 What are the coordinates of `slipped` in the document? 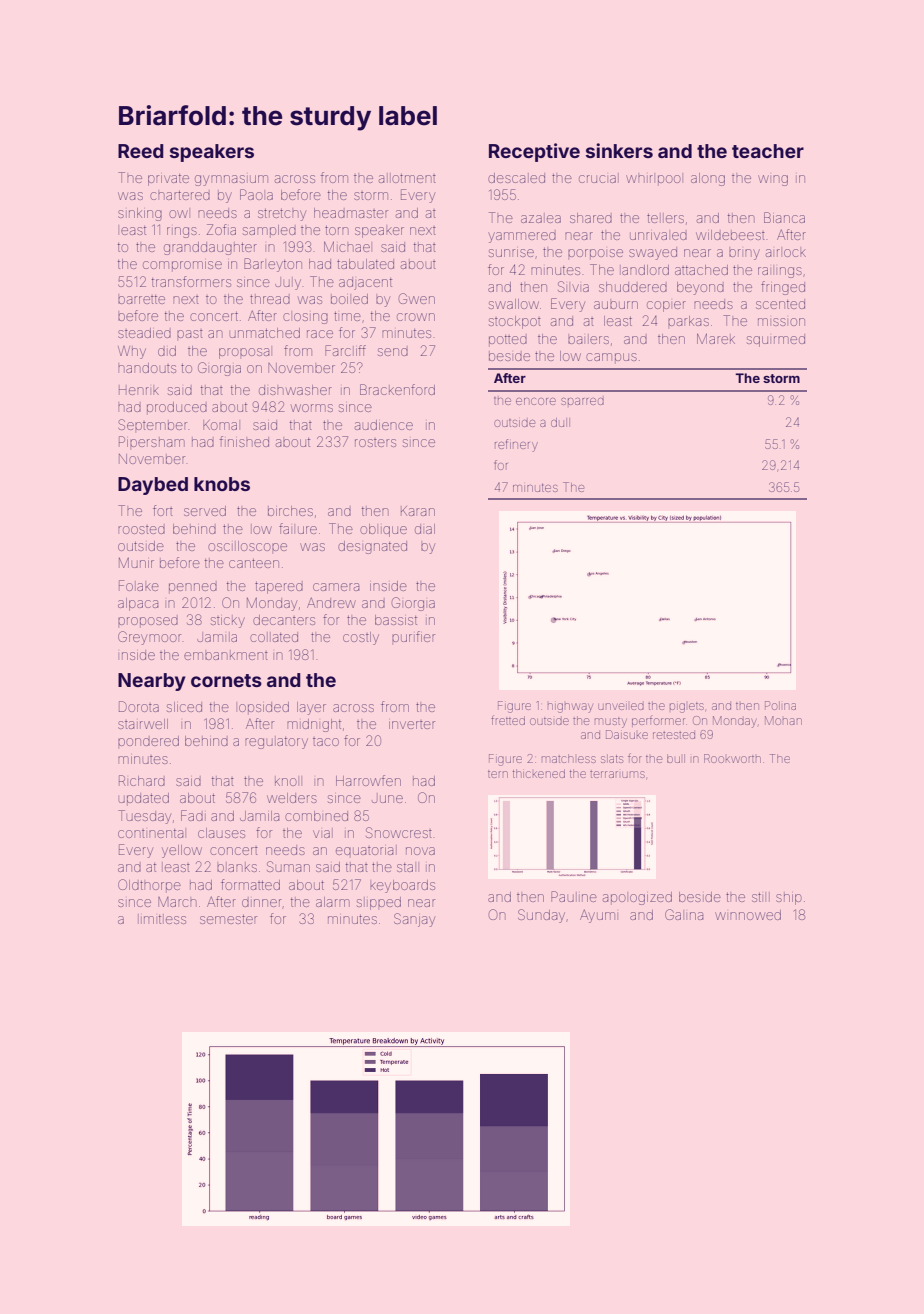 It's located at (379, 903).
